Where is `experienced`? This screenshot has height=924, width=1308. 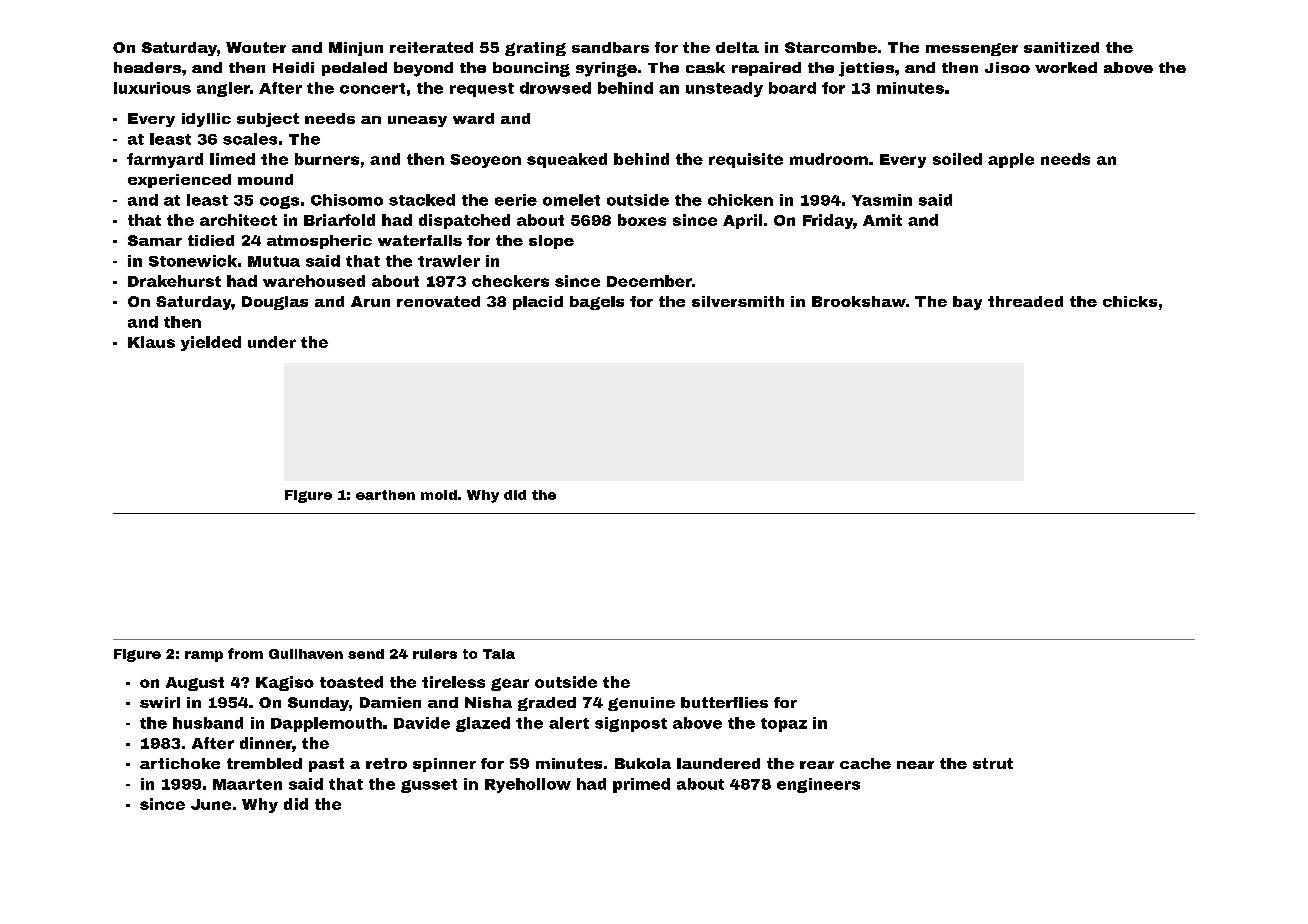 experienced is located at coordinates (179, 181).
